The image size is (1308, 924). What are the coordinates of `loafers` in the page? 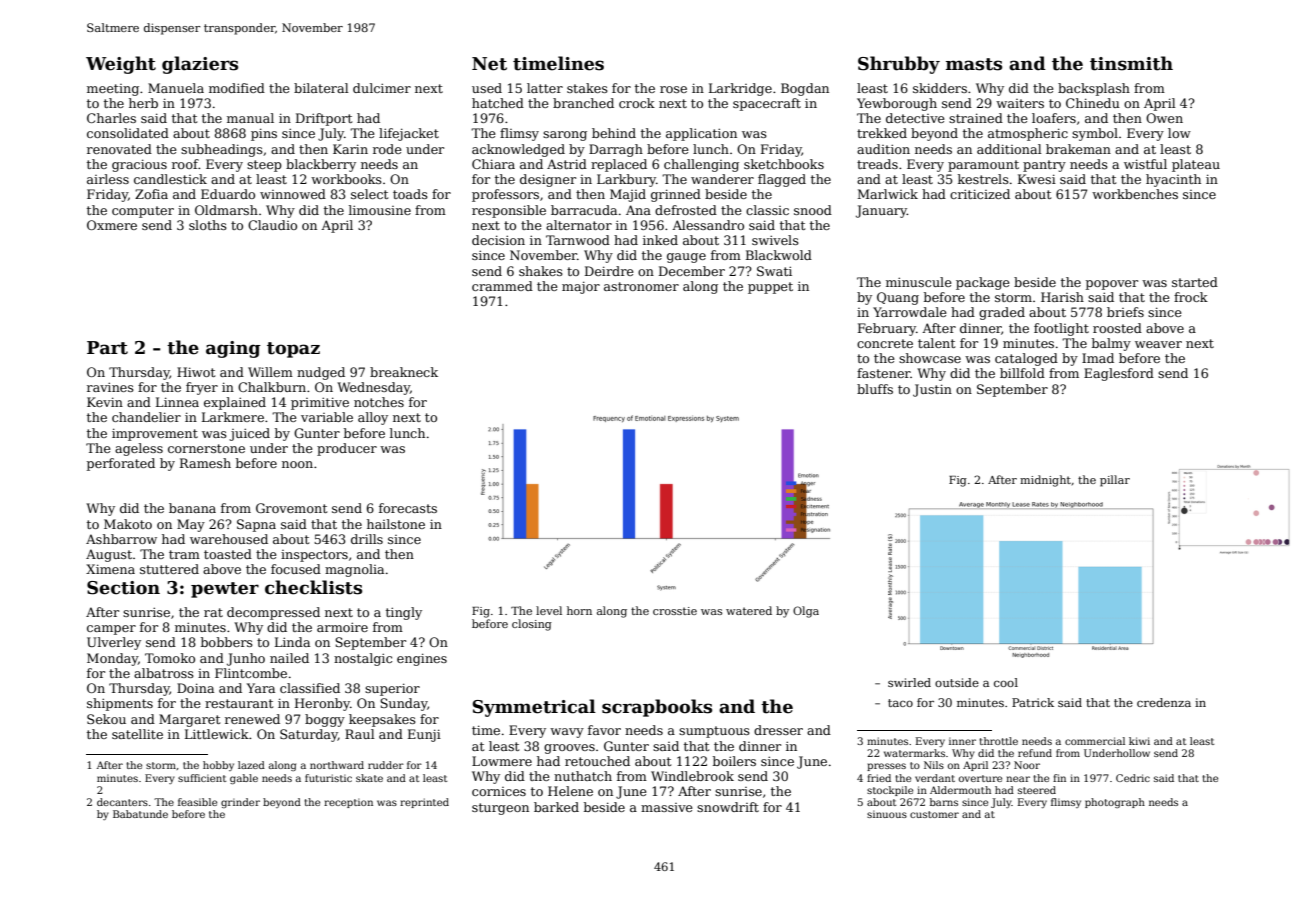 It's located at (1054, 118).
